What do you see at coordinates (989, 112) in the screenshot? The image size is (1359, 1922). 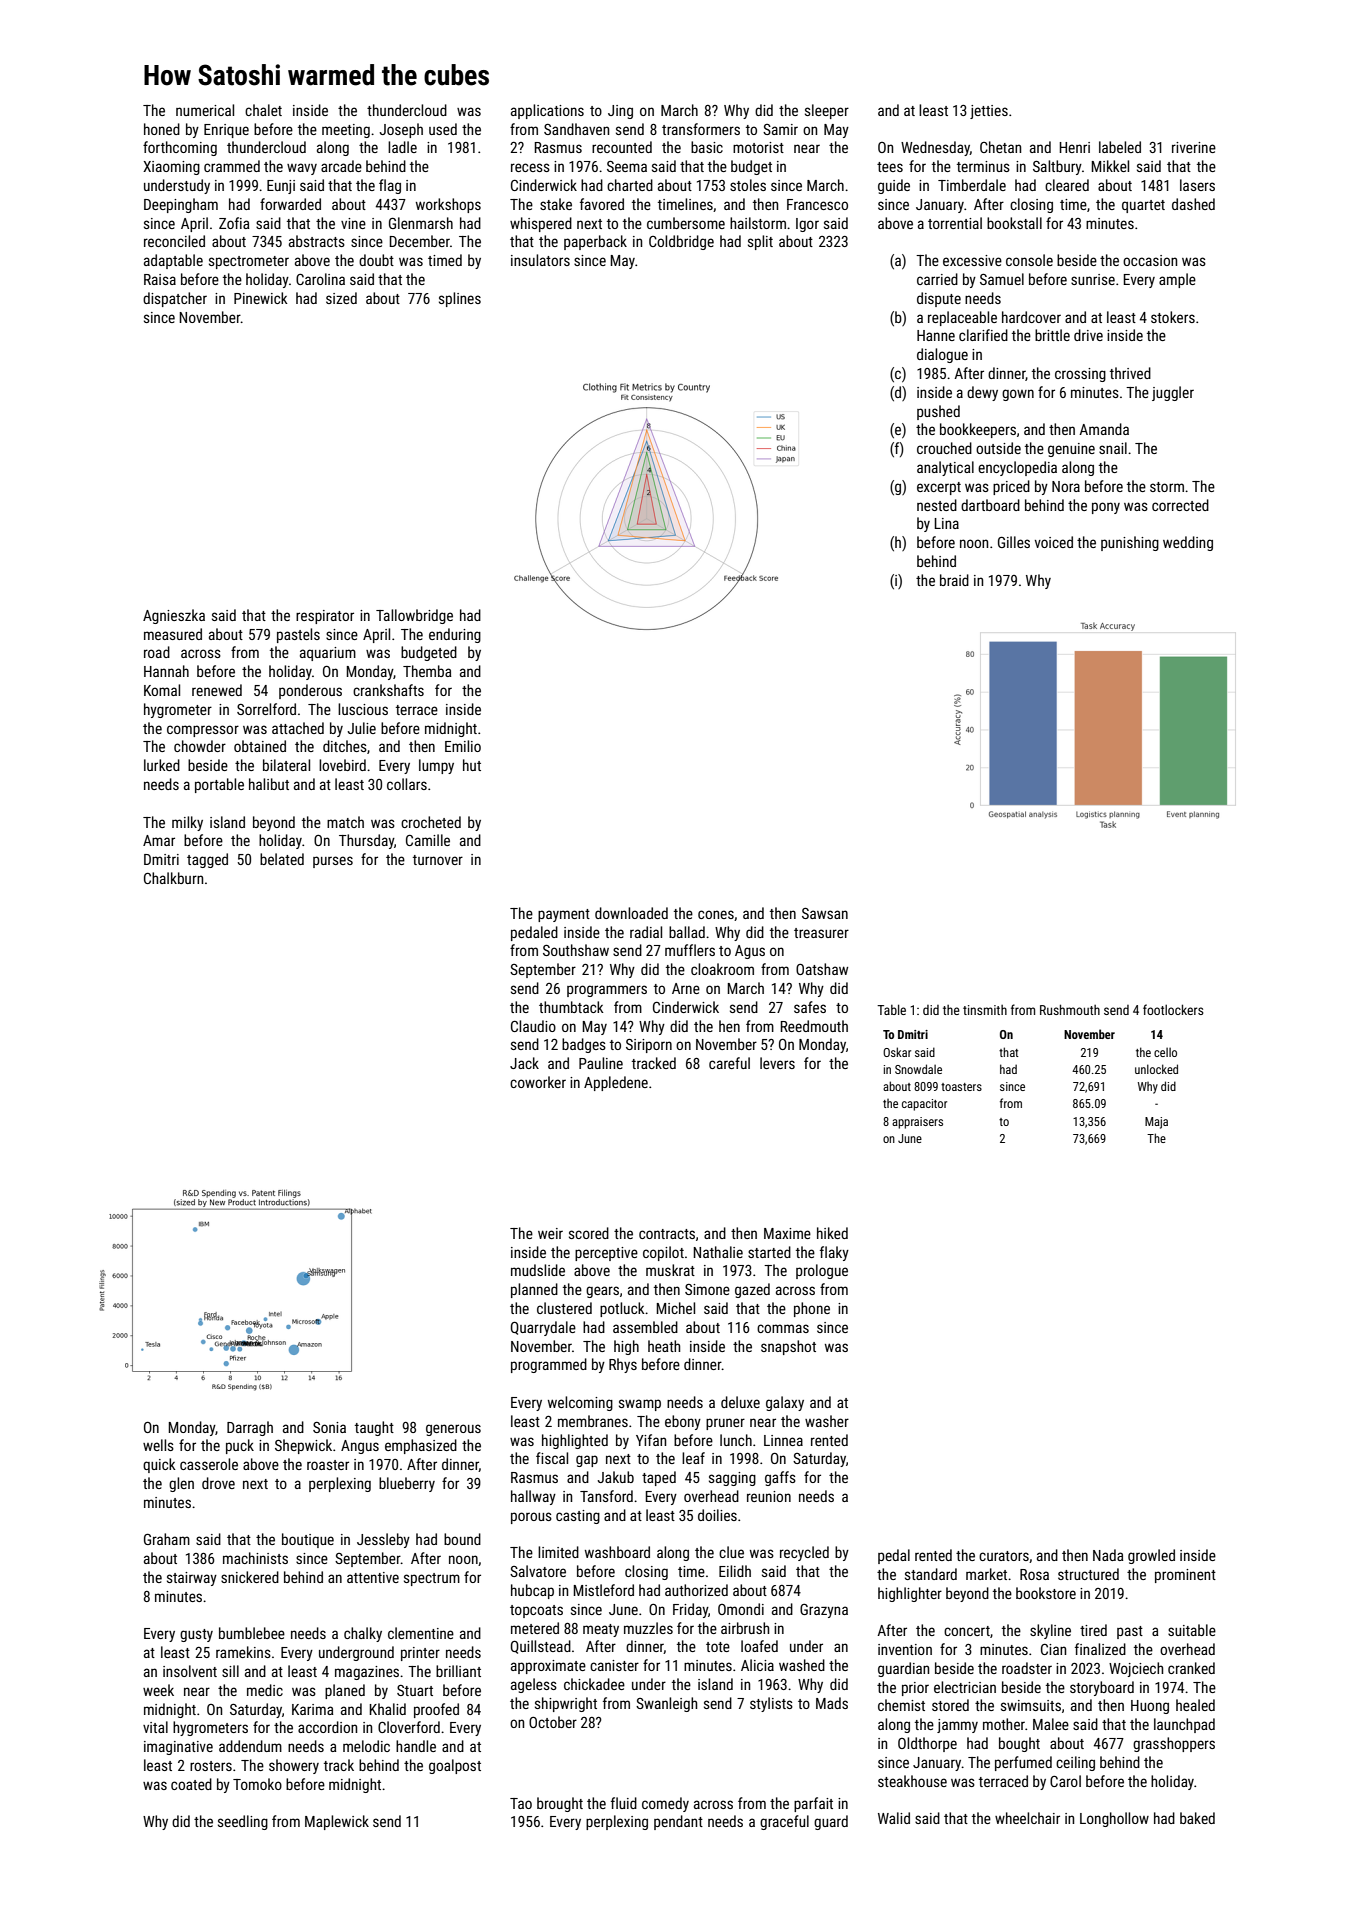 I see `jetties` at bounding box center [989, 112].
